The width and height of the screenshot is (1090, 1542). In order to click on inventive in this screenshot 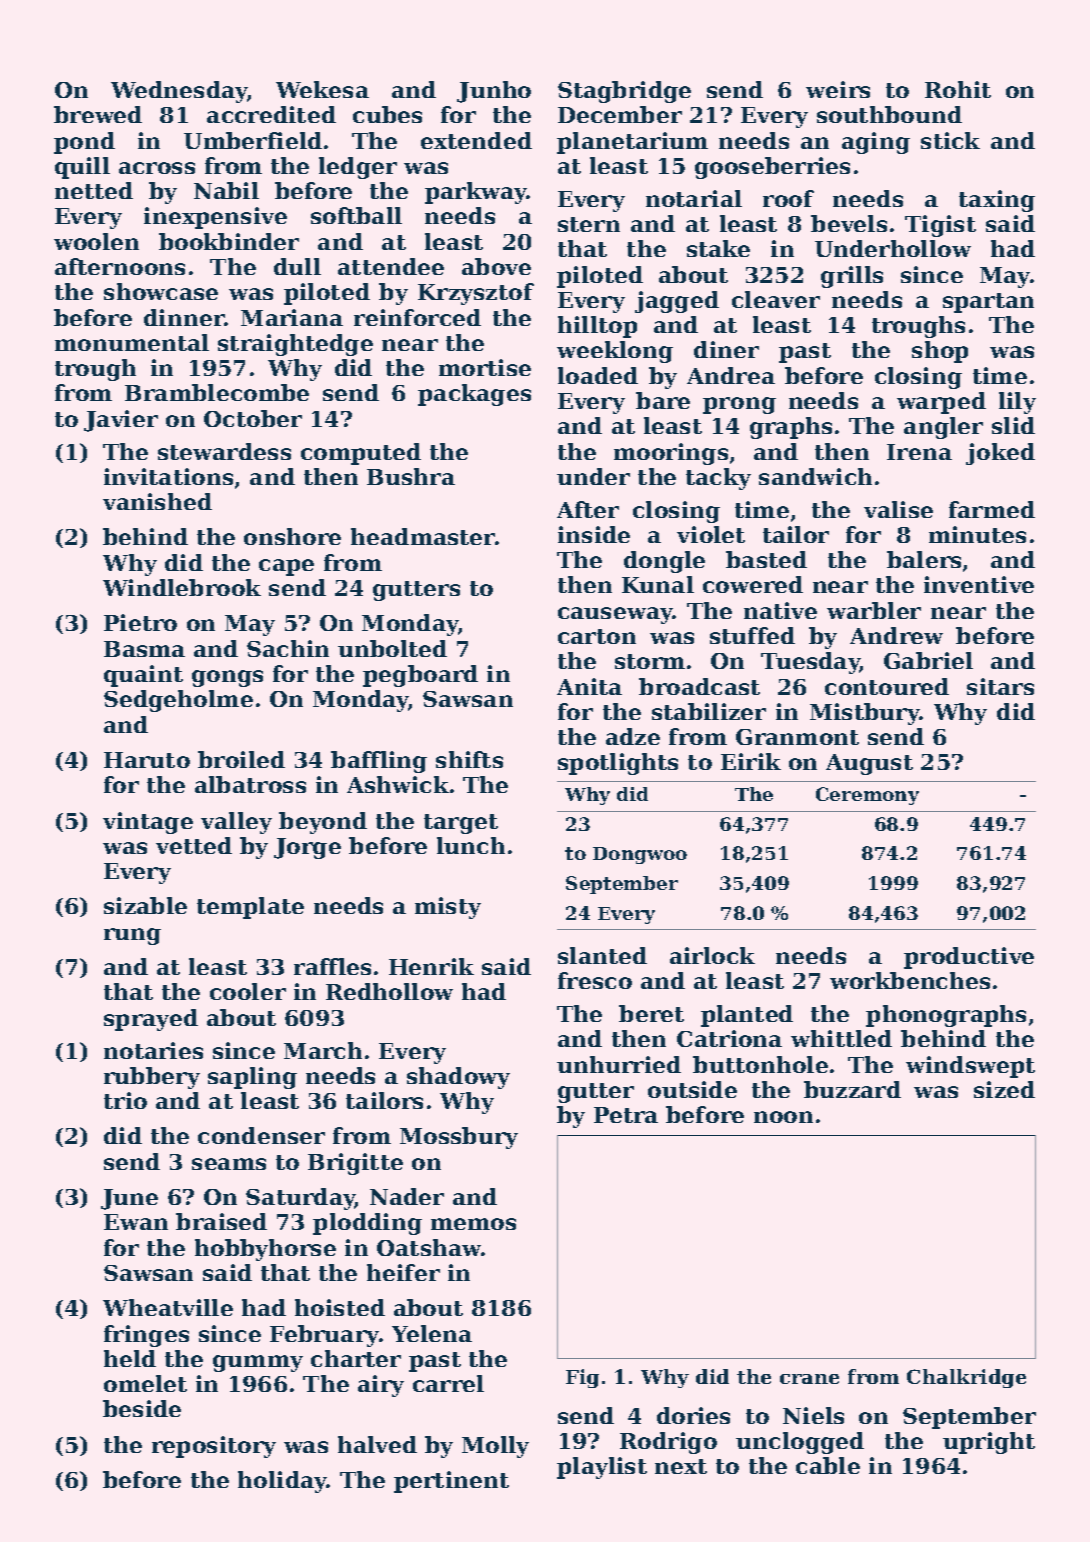, I will do `click(979, 584)`.
